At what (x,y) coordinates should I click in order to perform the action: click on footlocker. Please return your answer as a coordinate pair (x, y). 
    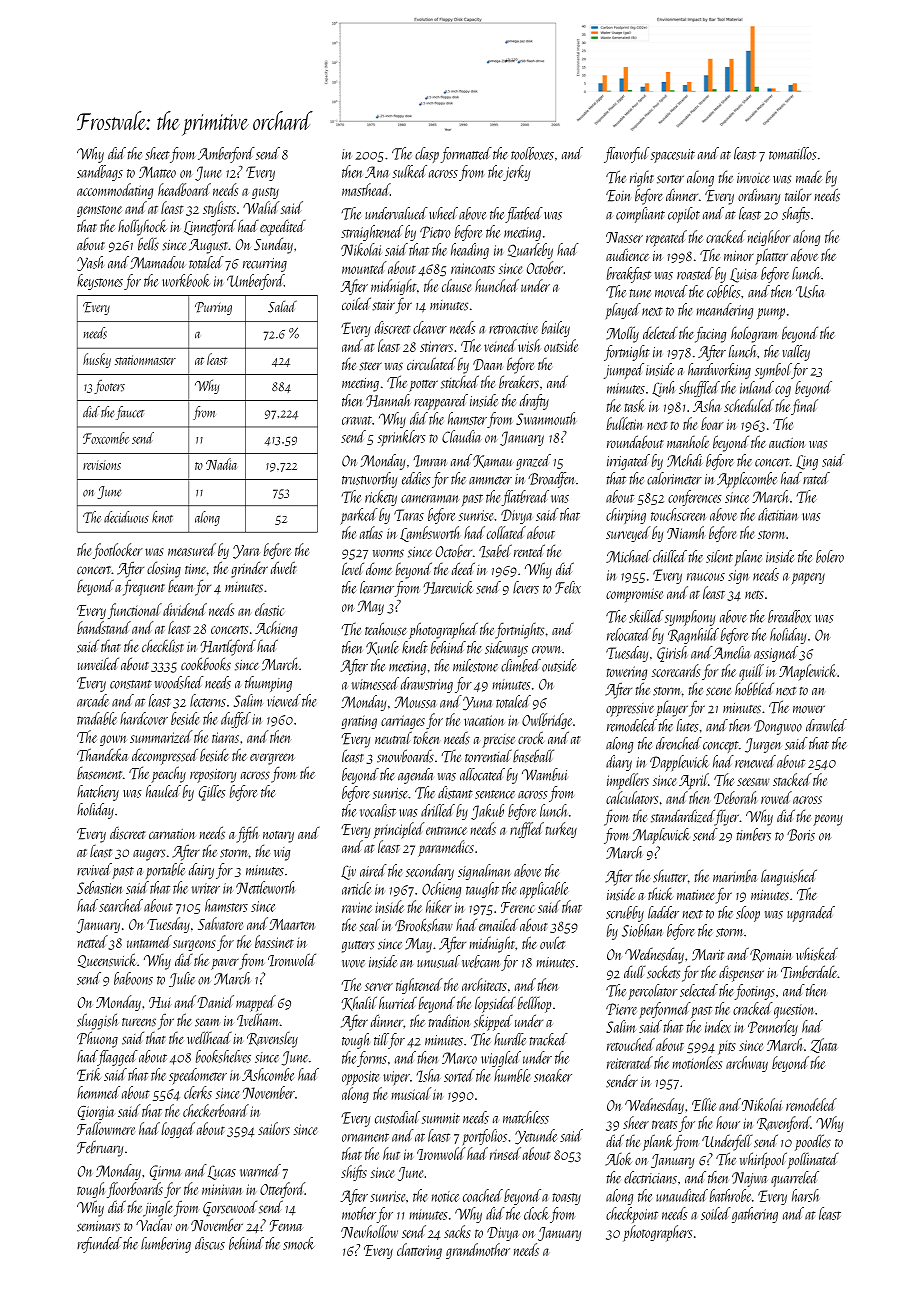
    Looking at the image, I should click on (118, 551).
